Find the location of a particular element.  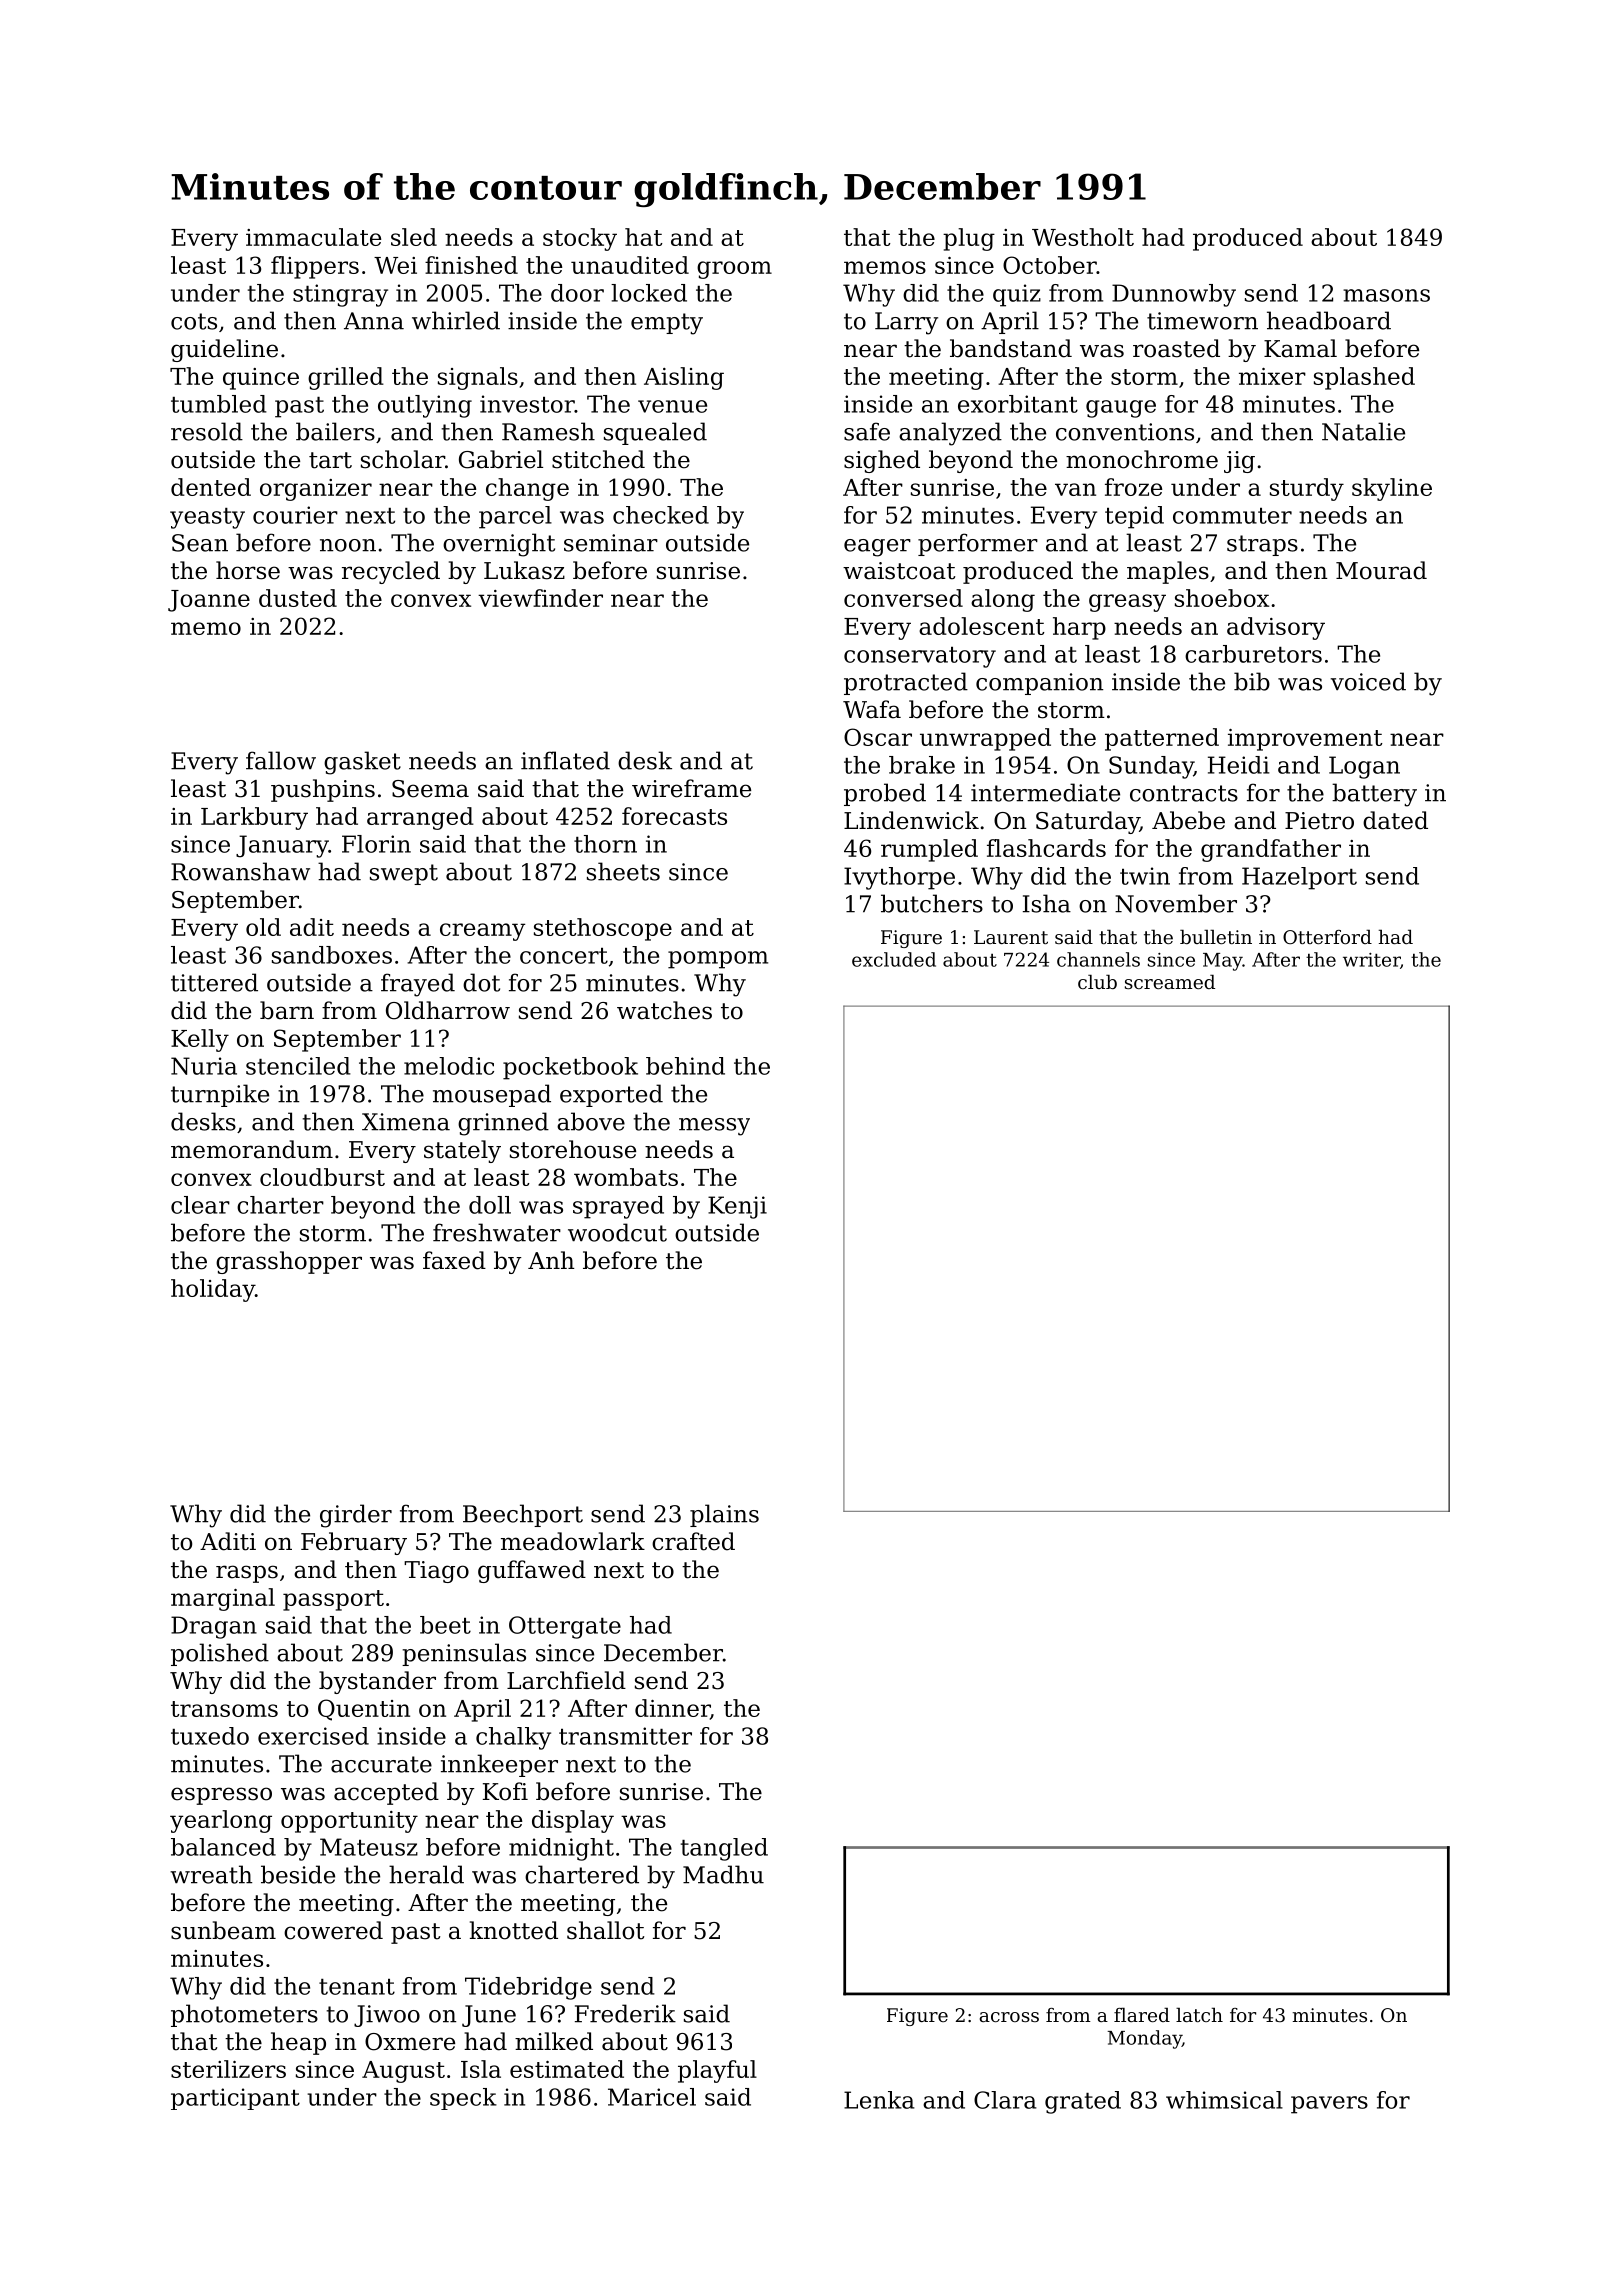

Kenji is located at coordinates (737, 1207).
